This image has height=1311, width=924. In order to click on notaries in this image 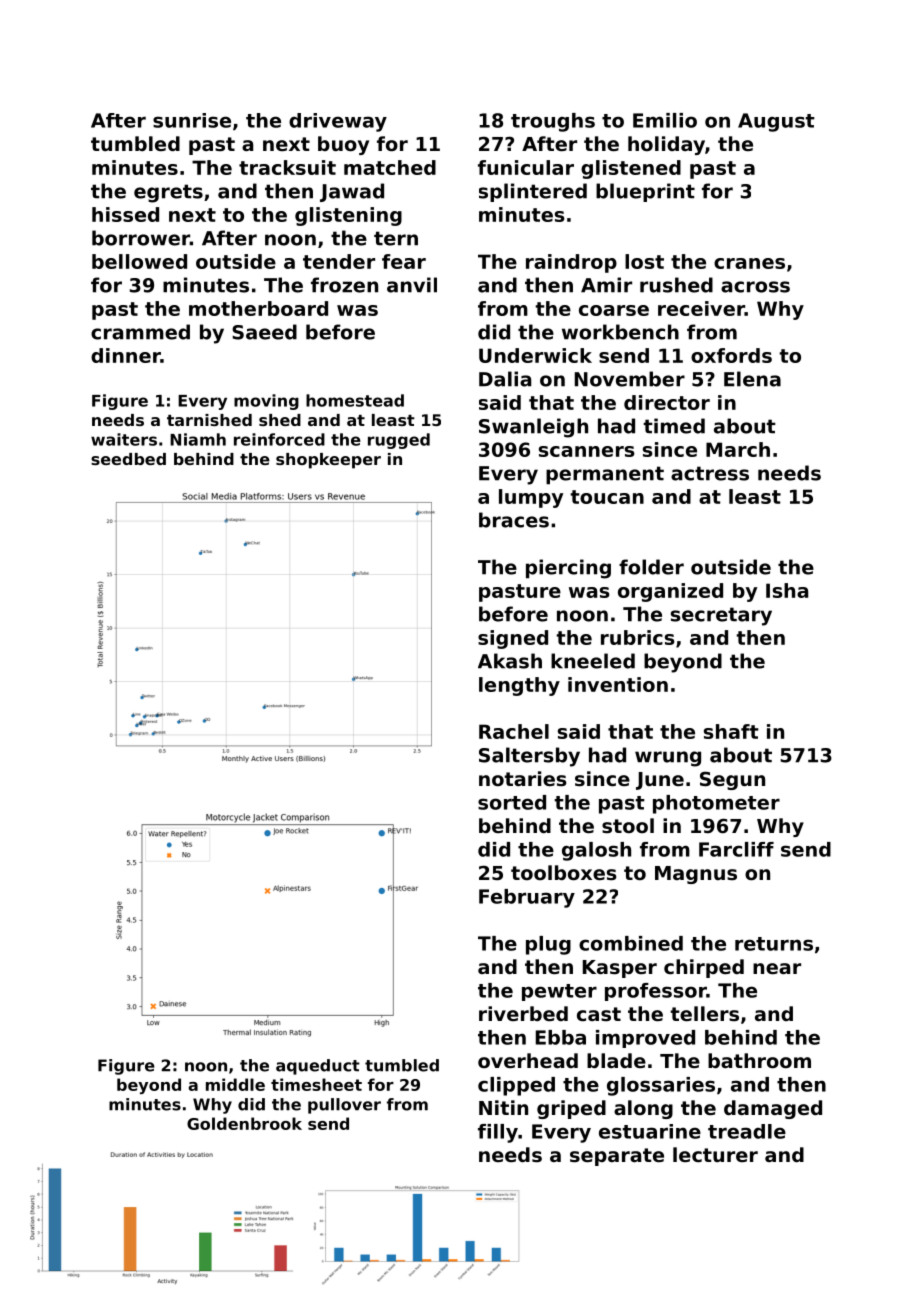, I will do `click(522, 779)`.
